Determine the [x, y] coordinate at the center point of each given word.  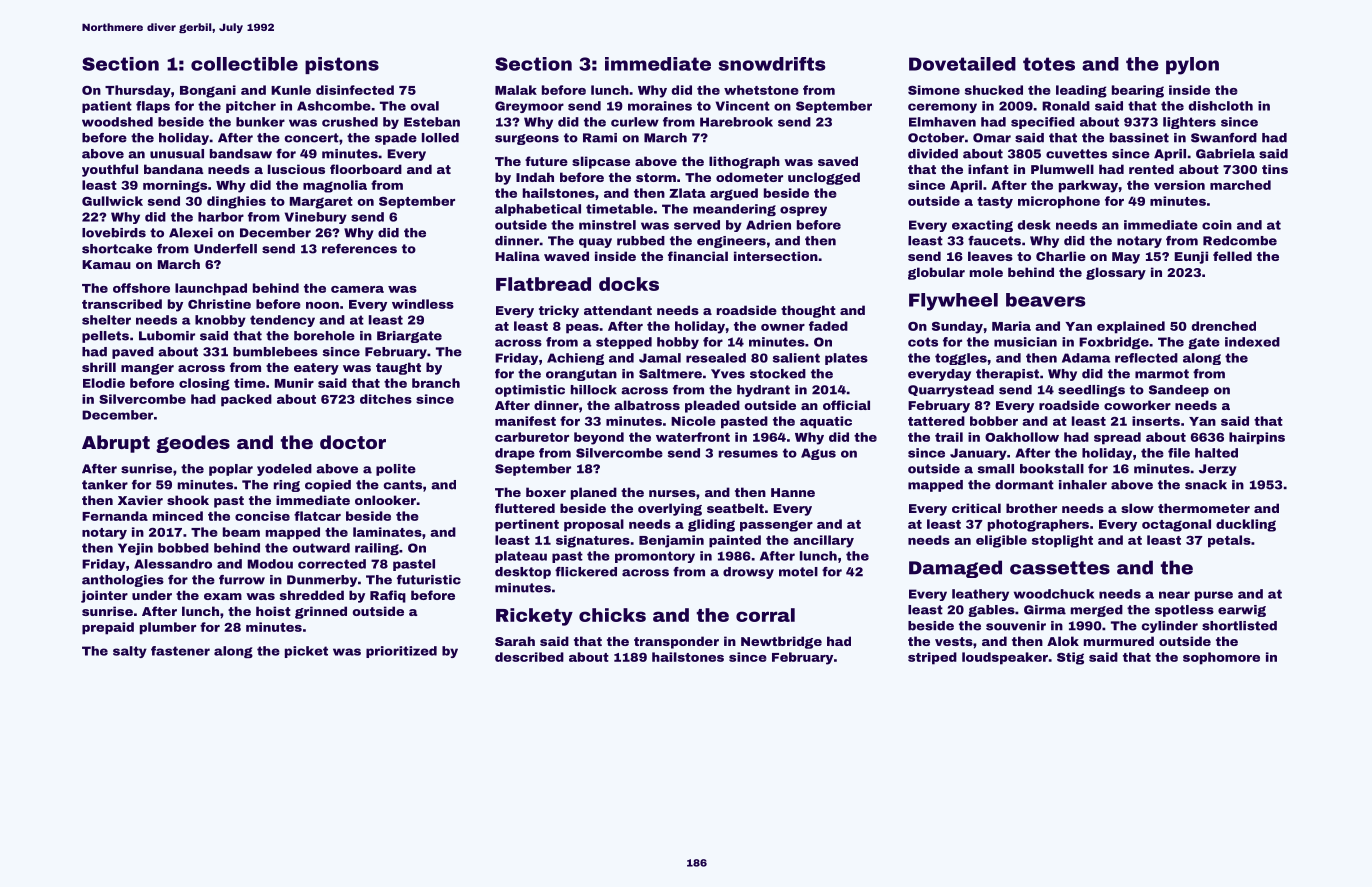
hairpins [1257, 438]
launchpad [211, 289]
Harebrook [736, 122]
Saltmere [670, 374]
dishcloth [1221, 106]
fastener [180, 651]
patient [107, 107]
